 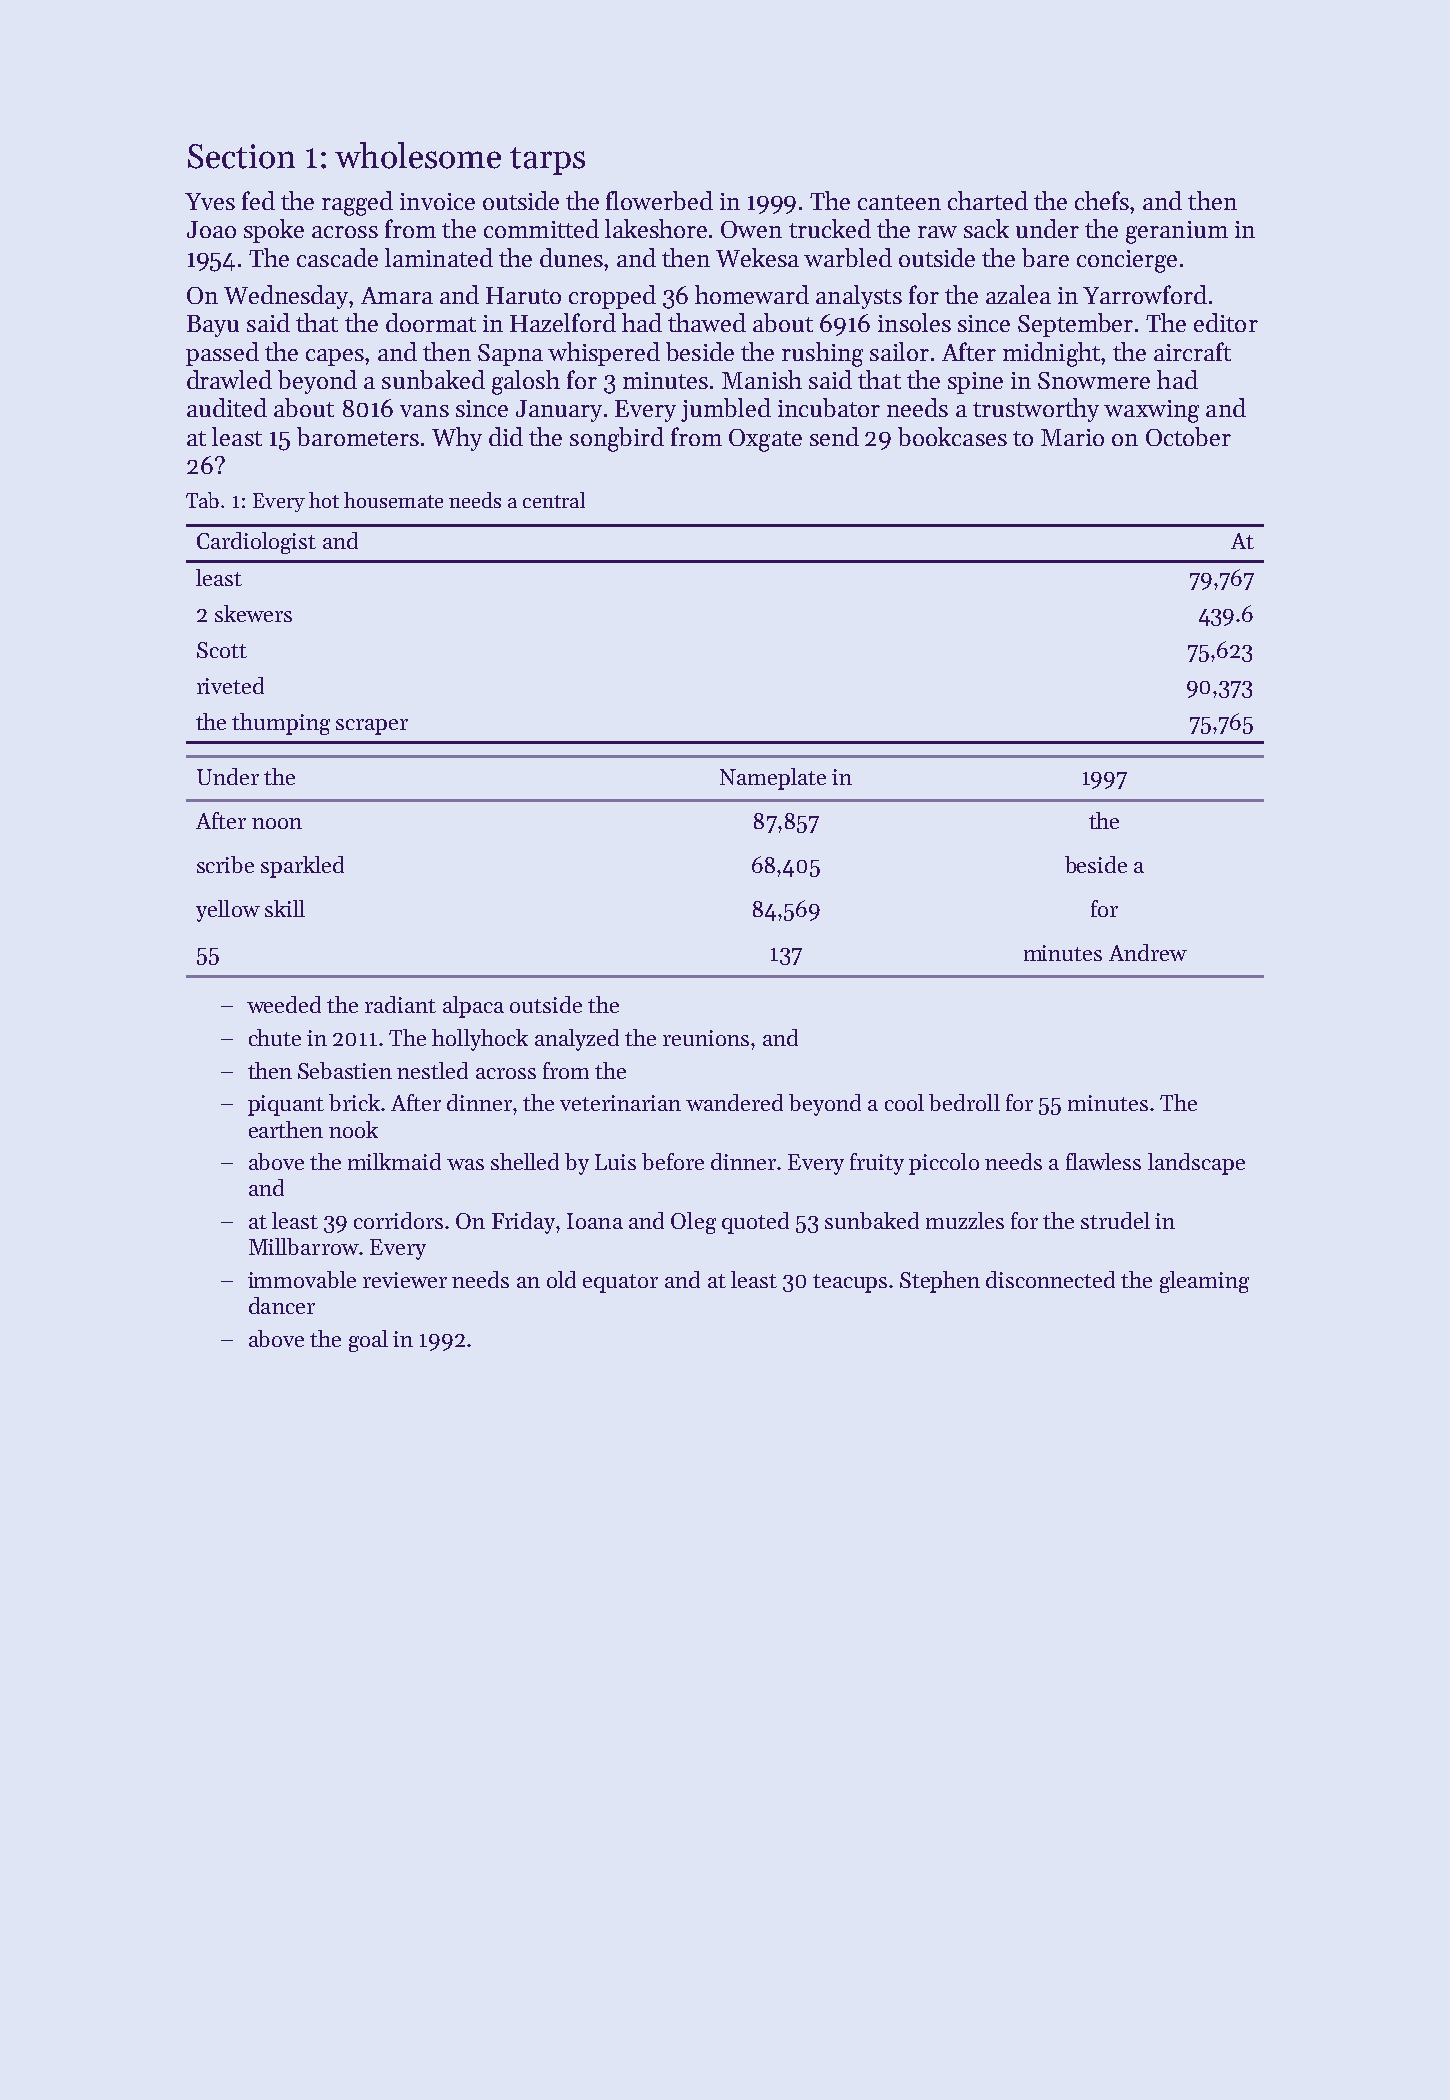 What do you see at coordinates (1102, 200) in the image?
I see `chefs` at bounding box center [1102, 200].
